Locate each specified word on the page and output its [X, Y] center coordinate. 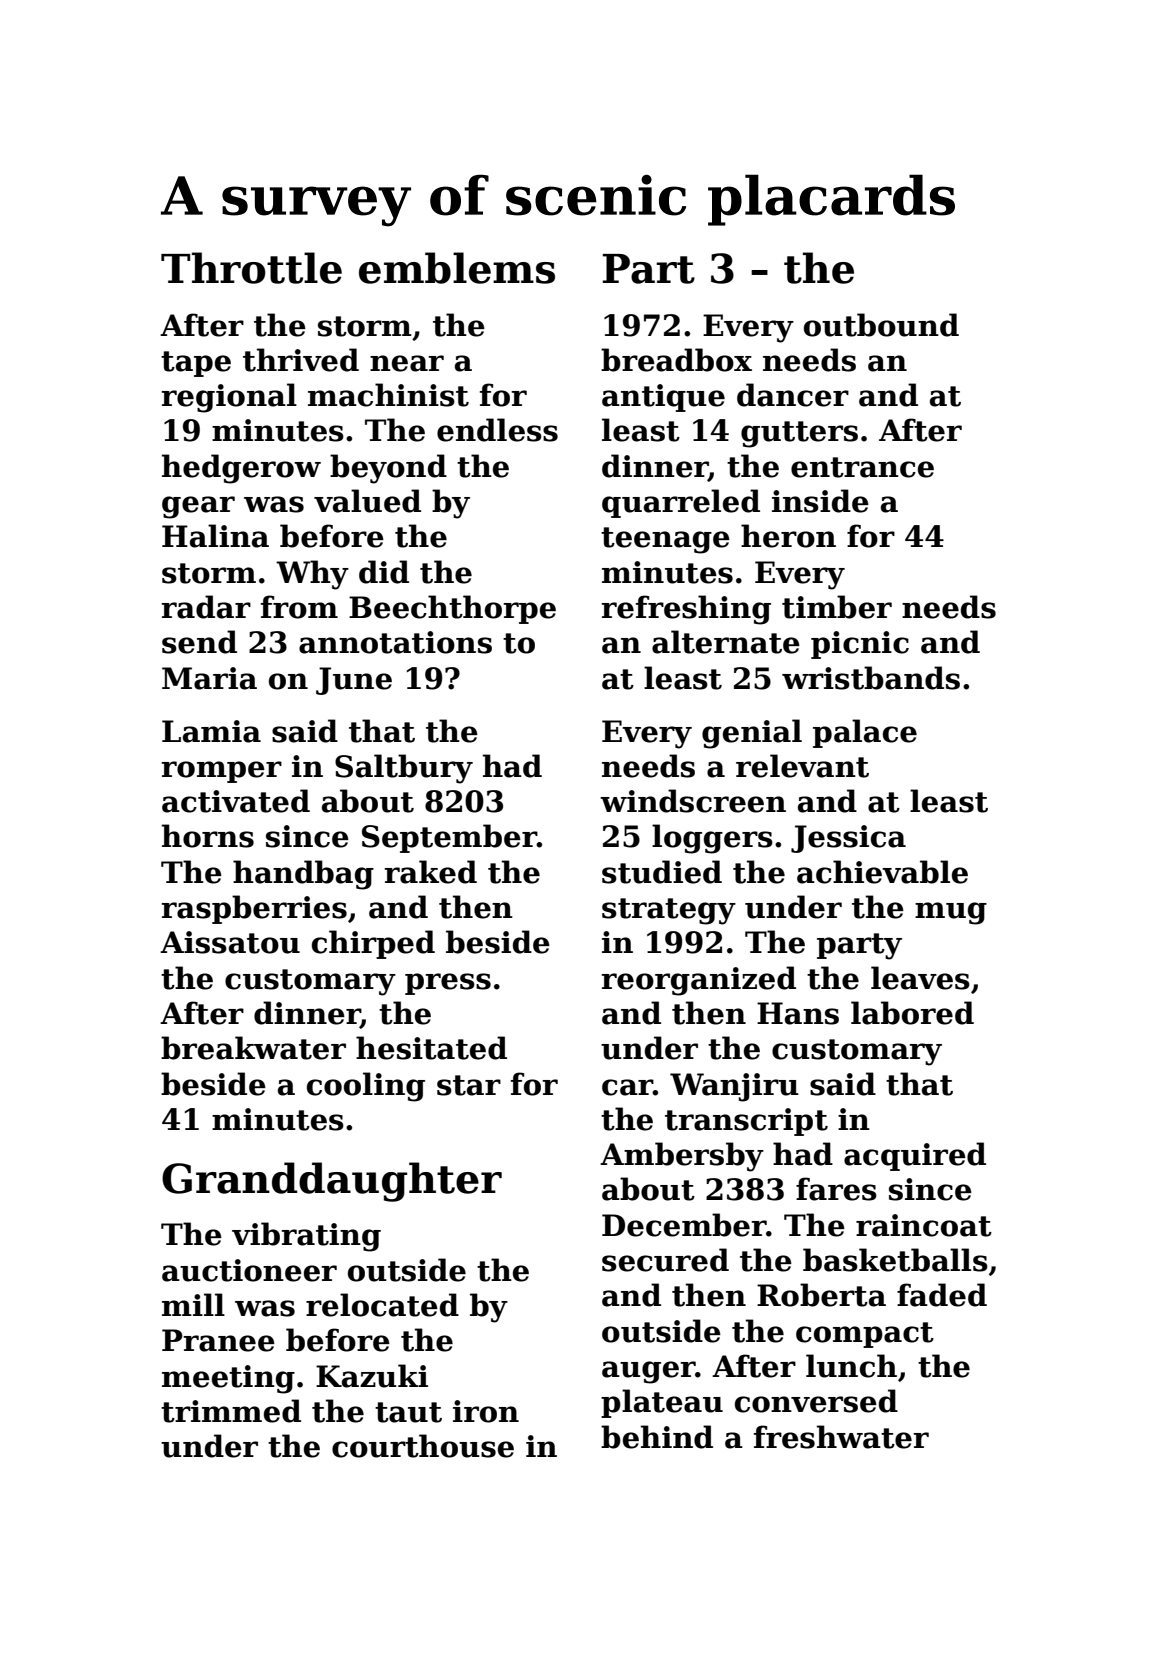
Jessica [848, 839]
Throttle [251, 268]
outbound [881, 325]
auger [649, 1372]
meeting [228, 1379]
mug [951, 913]
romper [221, 772]
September [449, 838]
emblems [457, 268]
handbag [303, 875]
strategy [669, 911]
